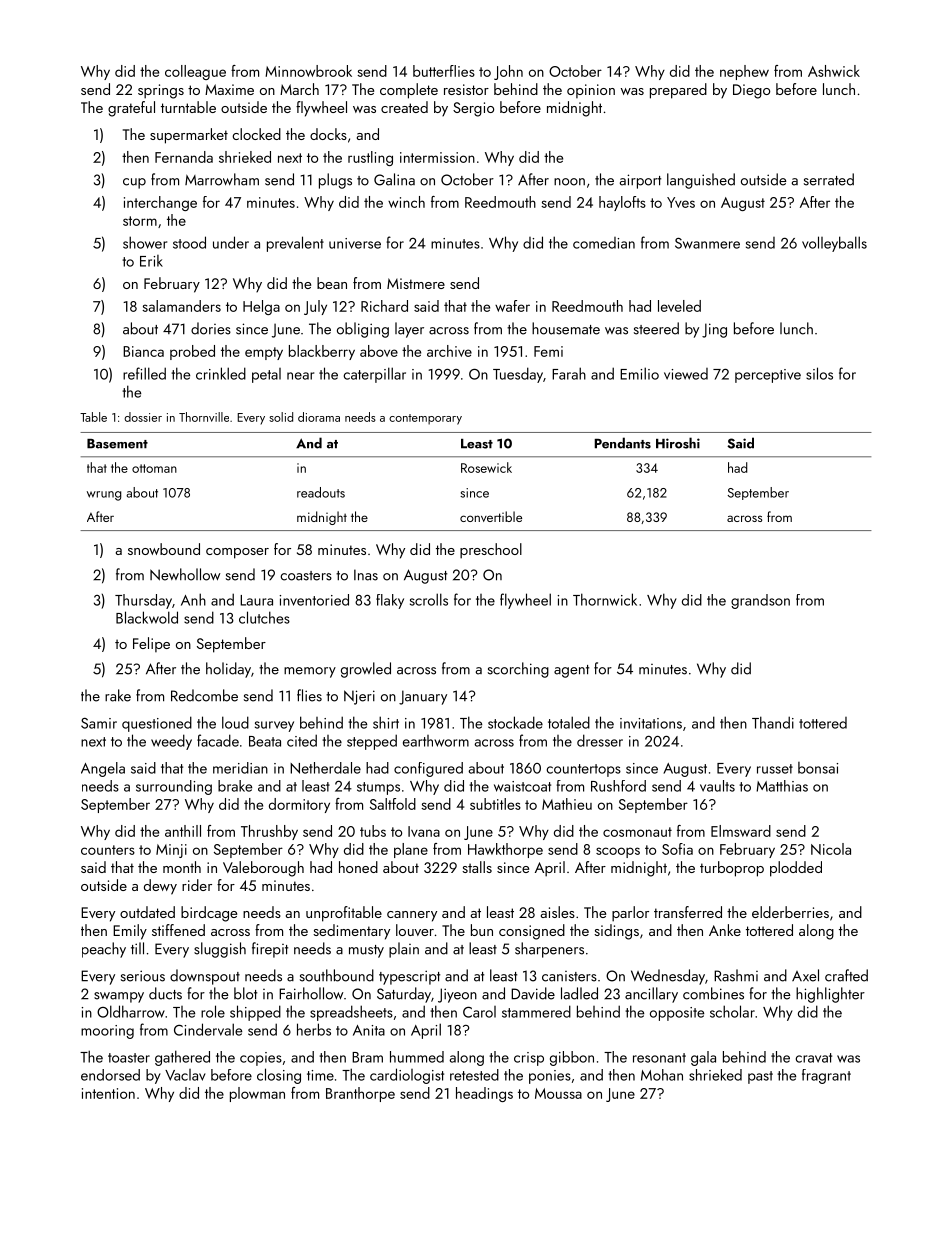  I want to click on Basement, so click(117, 444).
